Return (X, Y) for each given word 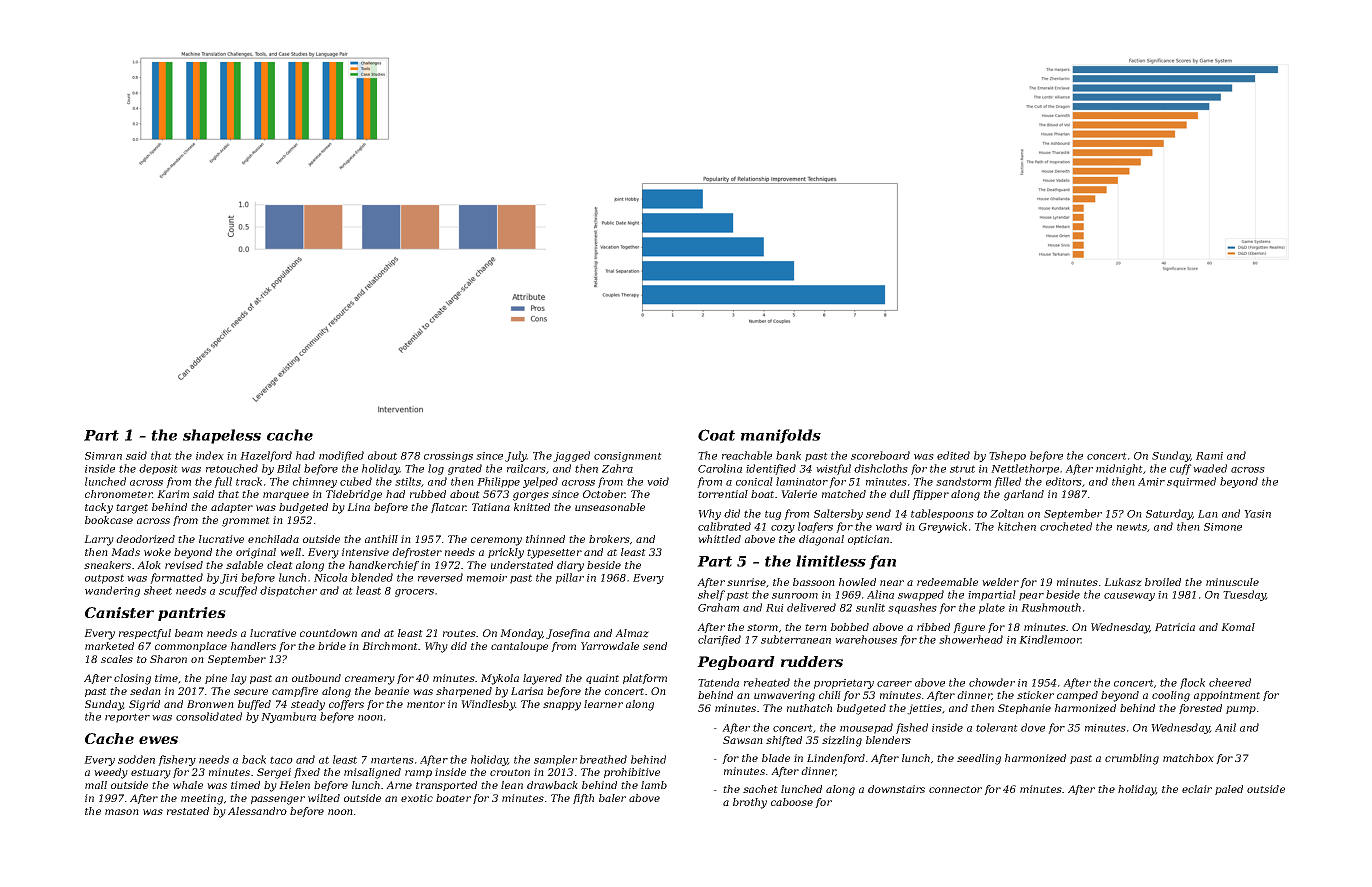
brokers (609, 539)
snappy (562, 706)
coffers (346, 705)
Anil (1225, 727)
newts (1132, 527)
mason (122, 812)
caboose (792, 802)
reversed (440, 577)
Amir (1151, 482)
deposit (158, 469)
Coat (716, 435)
